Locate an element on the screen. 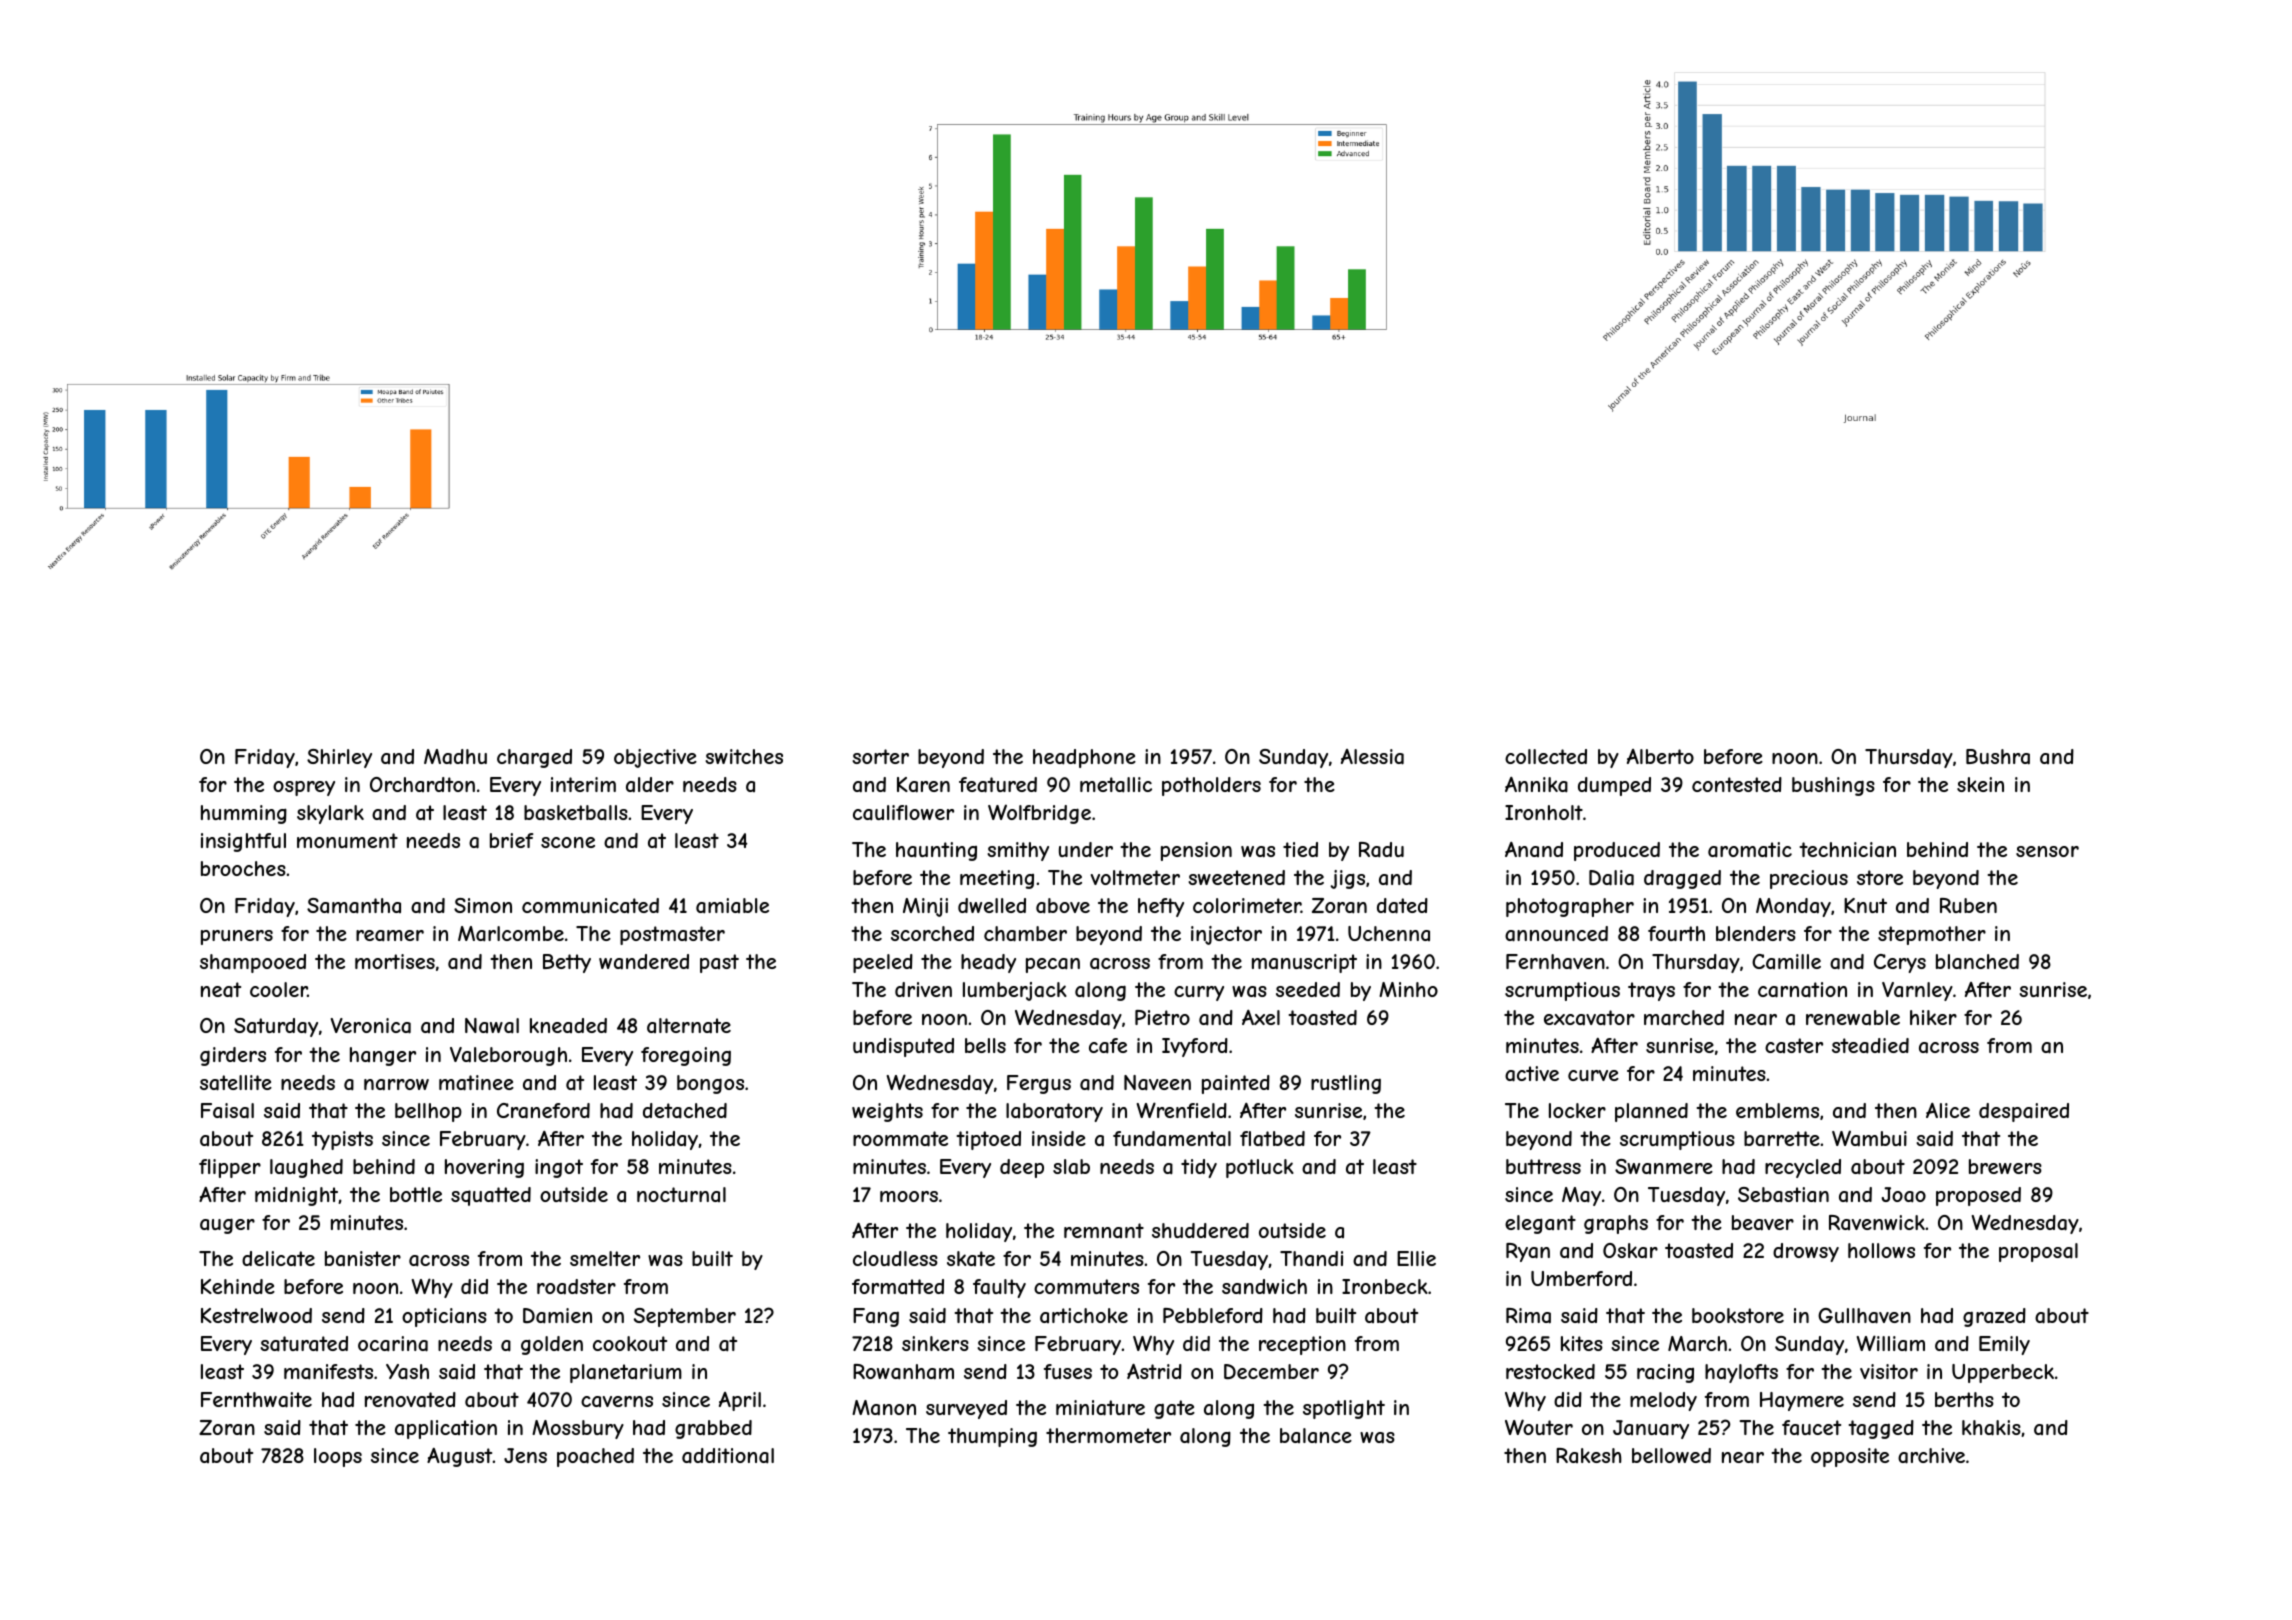 This screenshot has height=1620, width=2292. reception is located at coordinates (1302, 1345).
